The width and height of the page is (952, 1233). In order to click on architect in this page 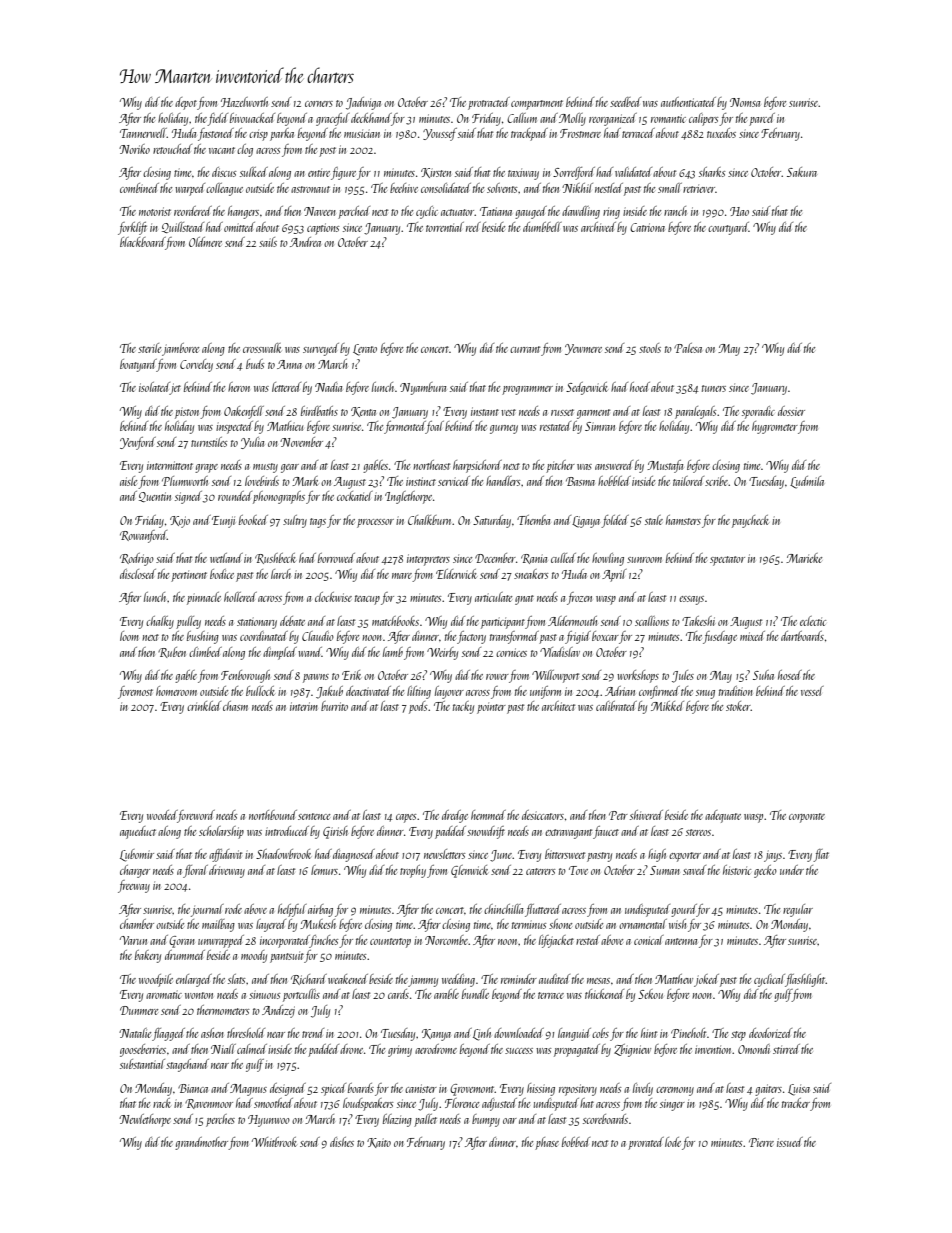, I will do `click(558, 706)`.
